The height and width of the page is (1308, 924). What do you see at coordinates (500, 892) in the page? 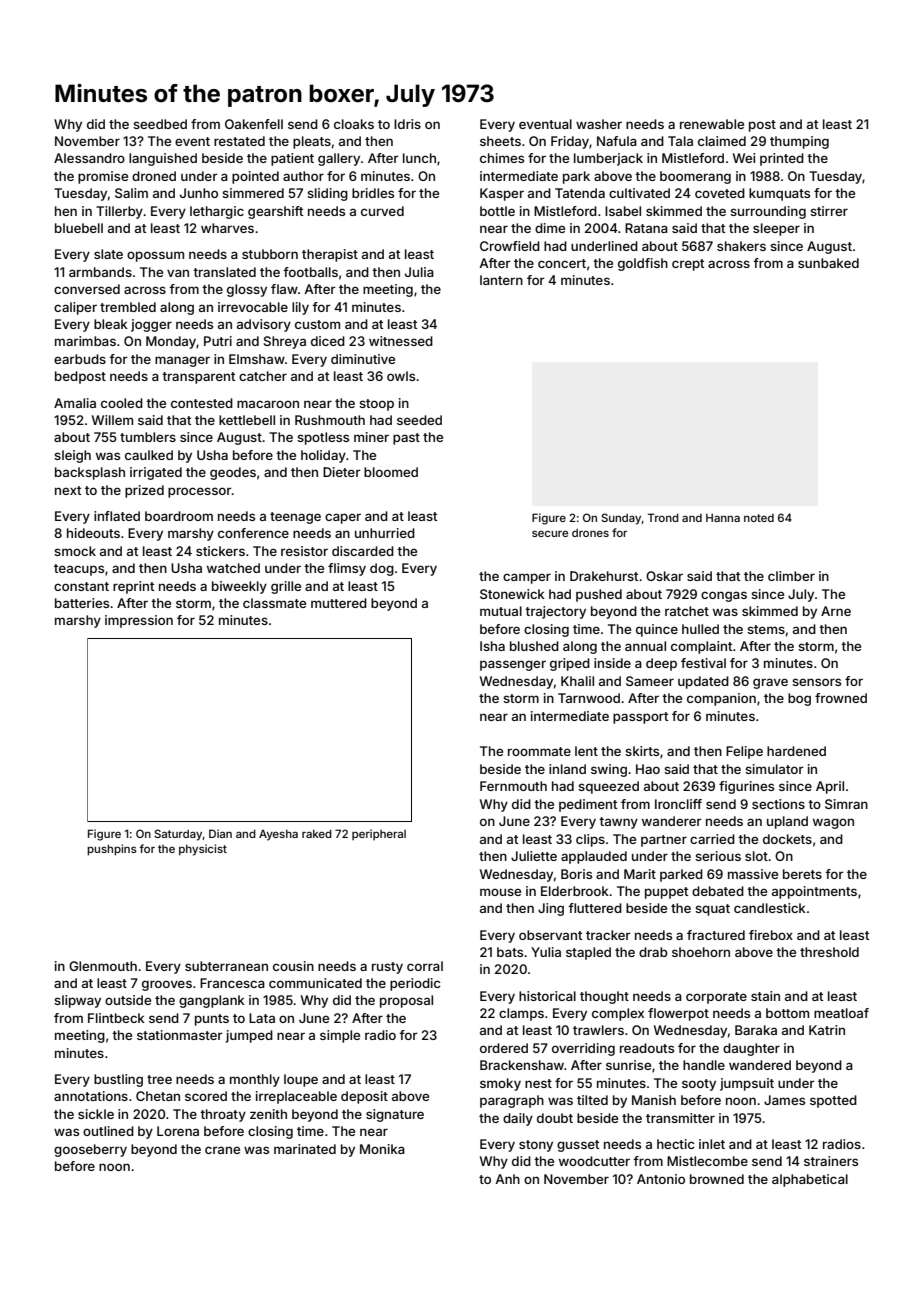
I see `mouse` at bounding box center [500, 892].
